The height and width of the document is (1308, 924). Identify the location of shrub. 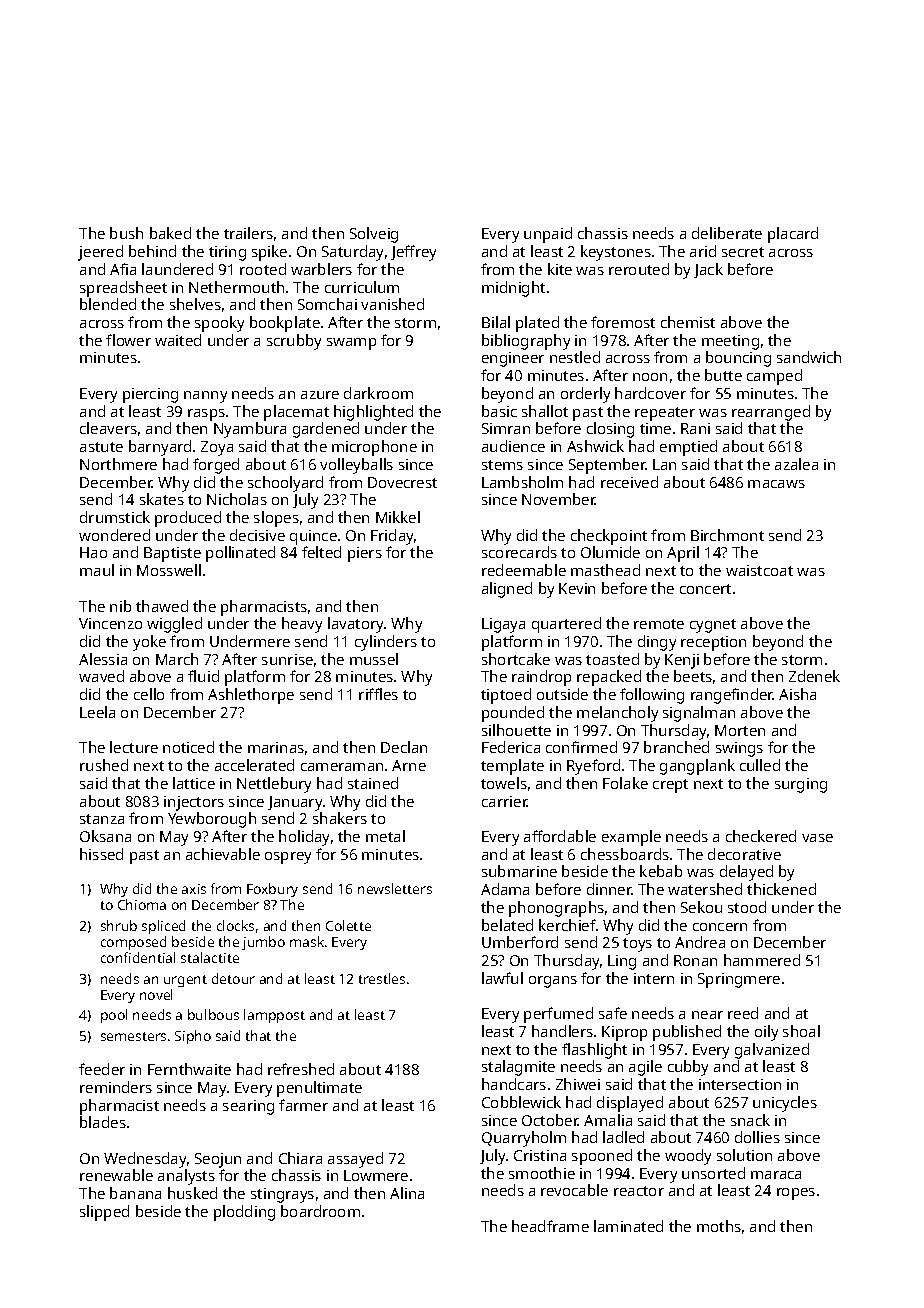
(119, 925).
